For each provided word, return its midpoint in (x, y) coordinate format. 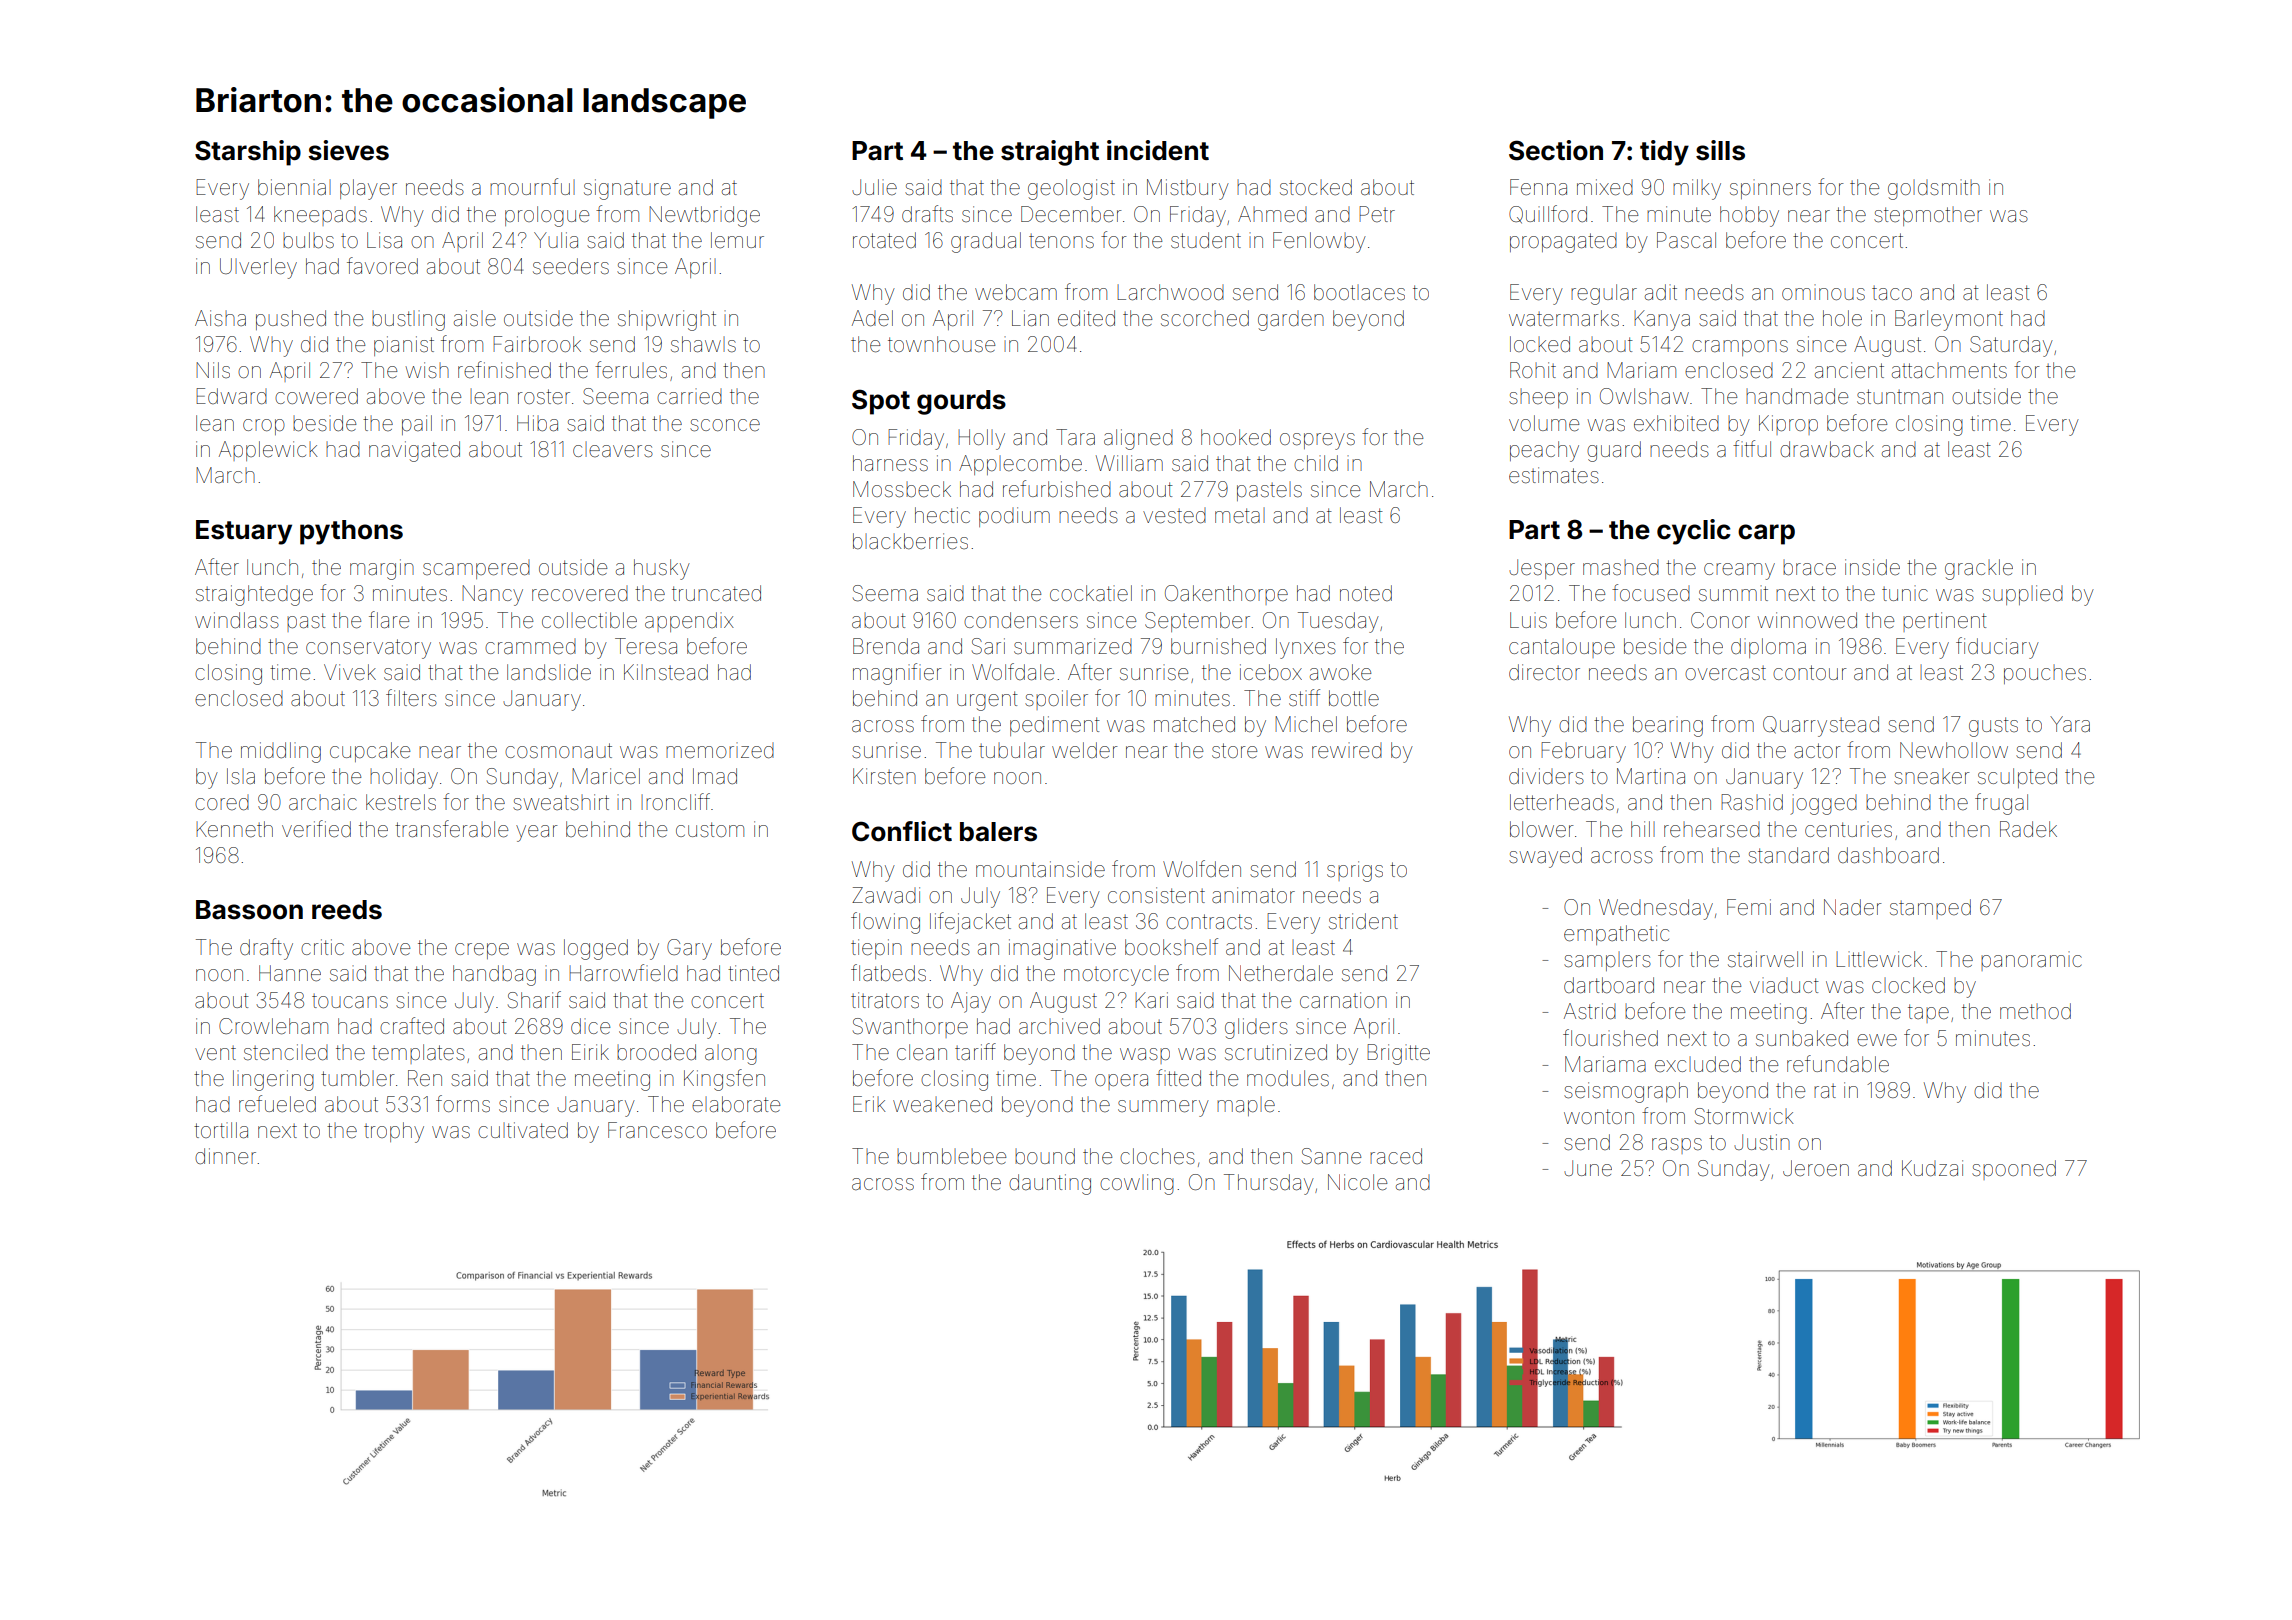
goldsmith (1934, 189)
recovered (580, 594)
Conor (1720, 620)
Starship (248, 153)
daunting (1050, 1184)
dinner (225, 1156)
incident (1158, 150)
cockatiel (1091, 593)
